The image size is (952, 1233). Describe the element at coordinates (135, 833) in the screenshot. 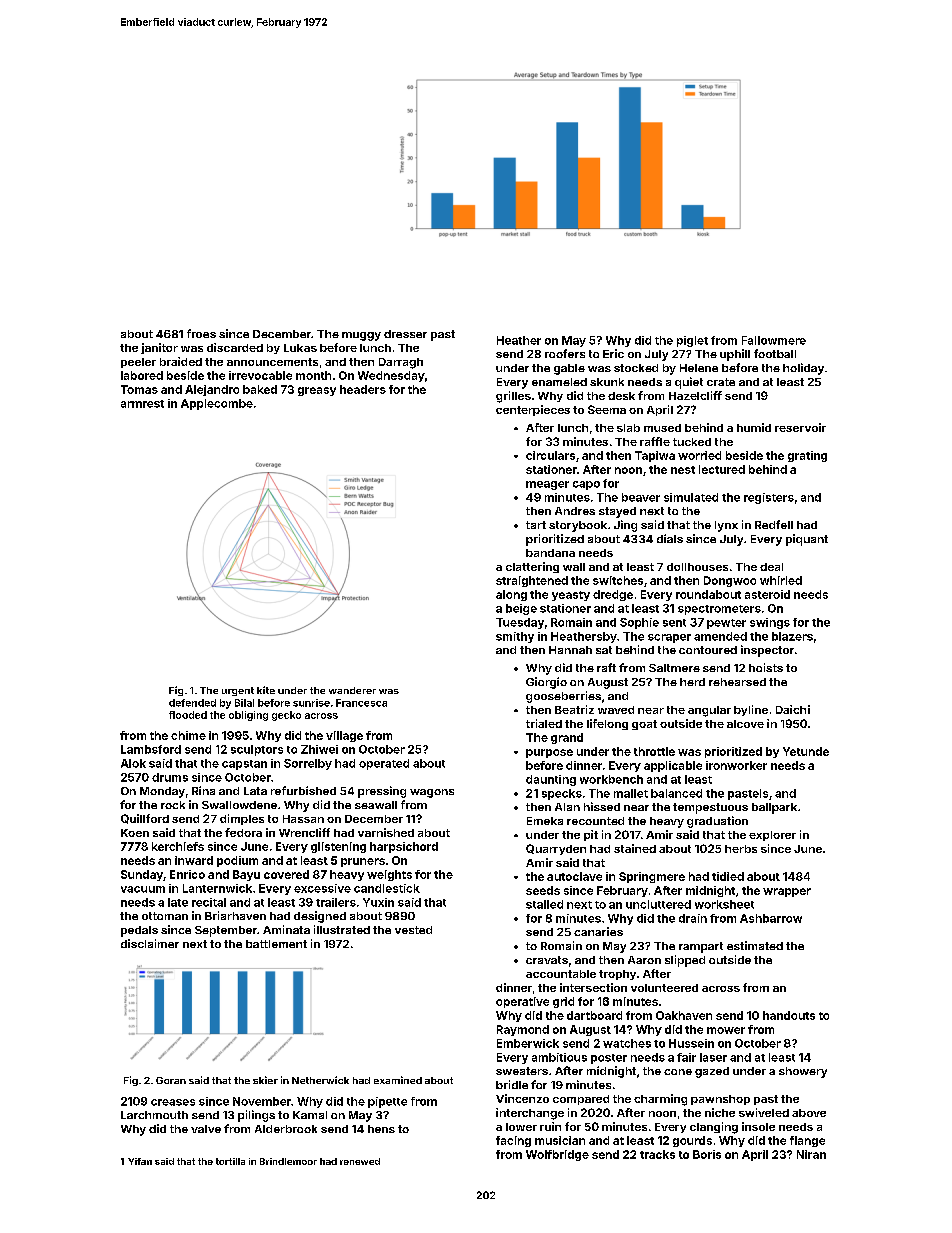

I see `Koen` at that location.
